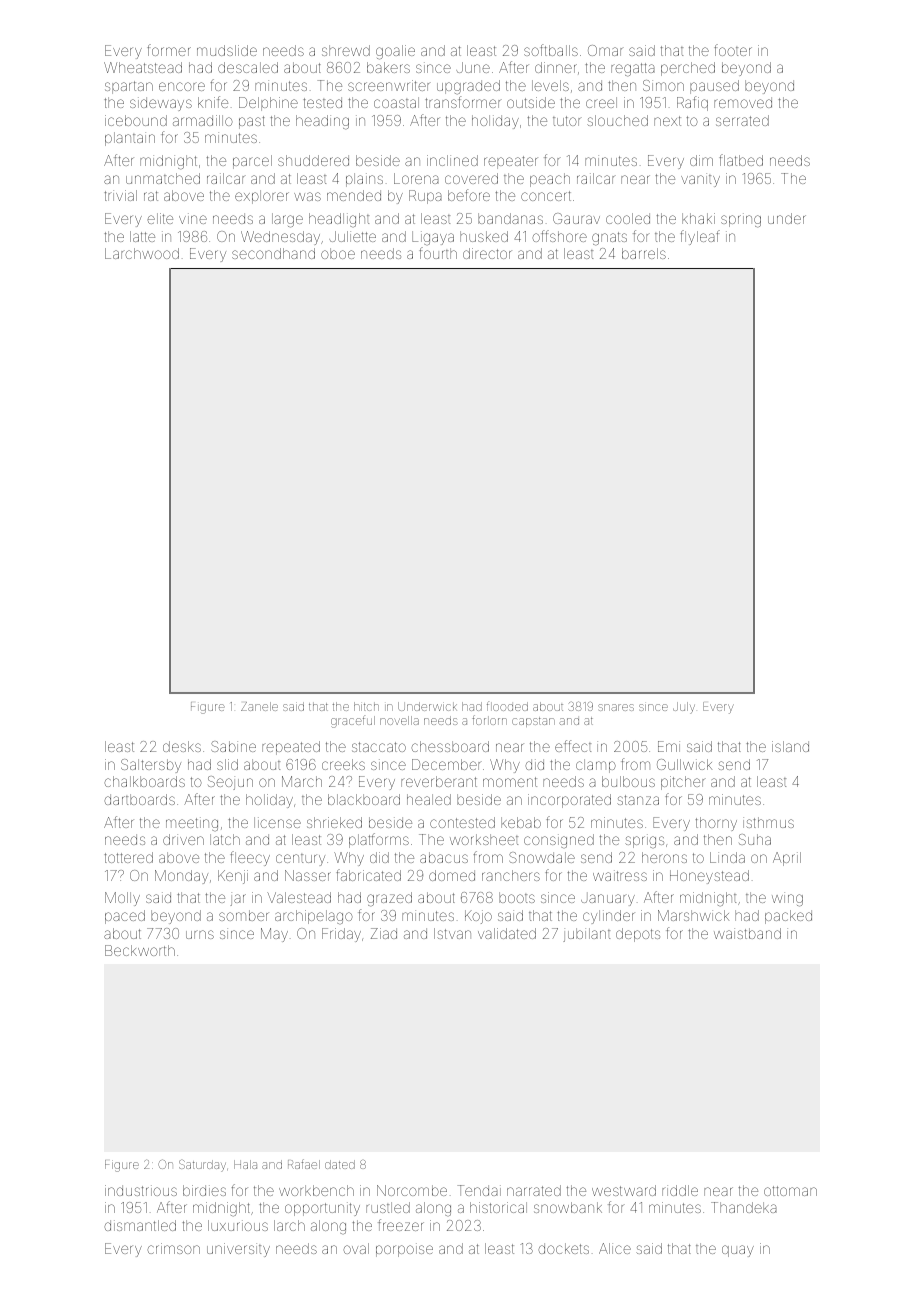  Describe the element at coordinates (141, 1190) in the image. I see `industrious` at that location.
